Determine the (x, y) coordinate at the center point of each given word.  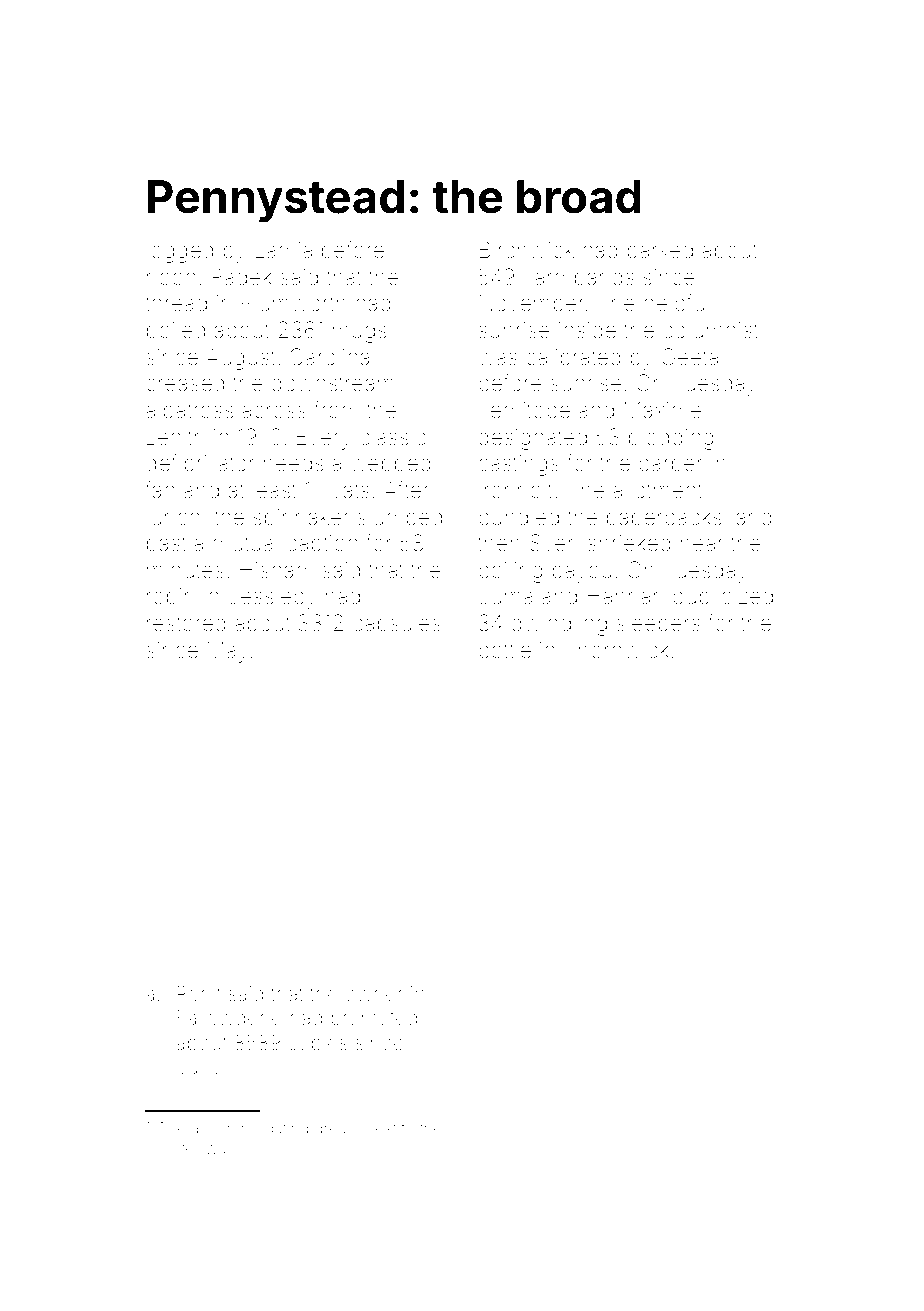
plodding (671, 439)
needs (294, 463)
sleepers (658, 625)
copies (317, 1044)
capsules (397, 625)
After (406, 490)
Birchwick (527, 249)
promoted (374, 1019)
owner (374, 995)
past (166, 546)
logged (180, 252)
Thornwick (616, 649)
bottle (505, 650)
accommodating (249, 1130)
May (228, 652)
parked (660, 252)
